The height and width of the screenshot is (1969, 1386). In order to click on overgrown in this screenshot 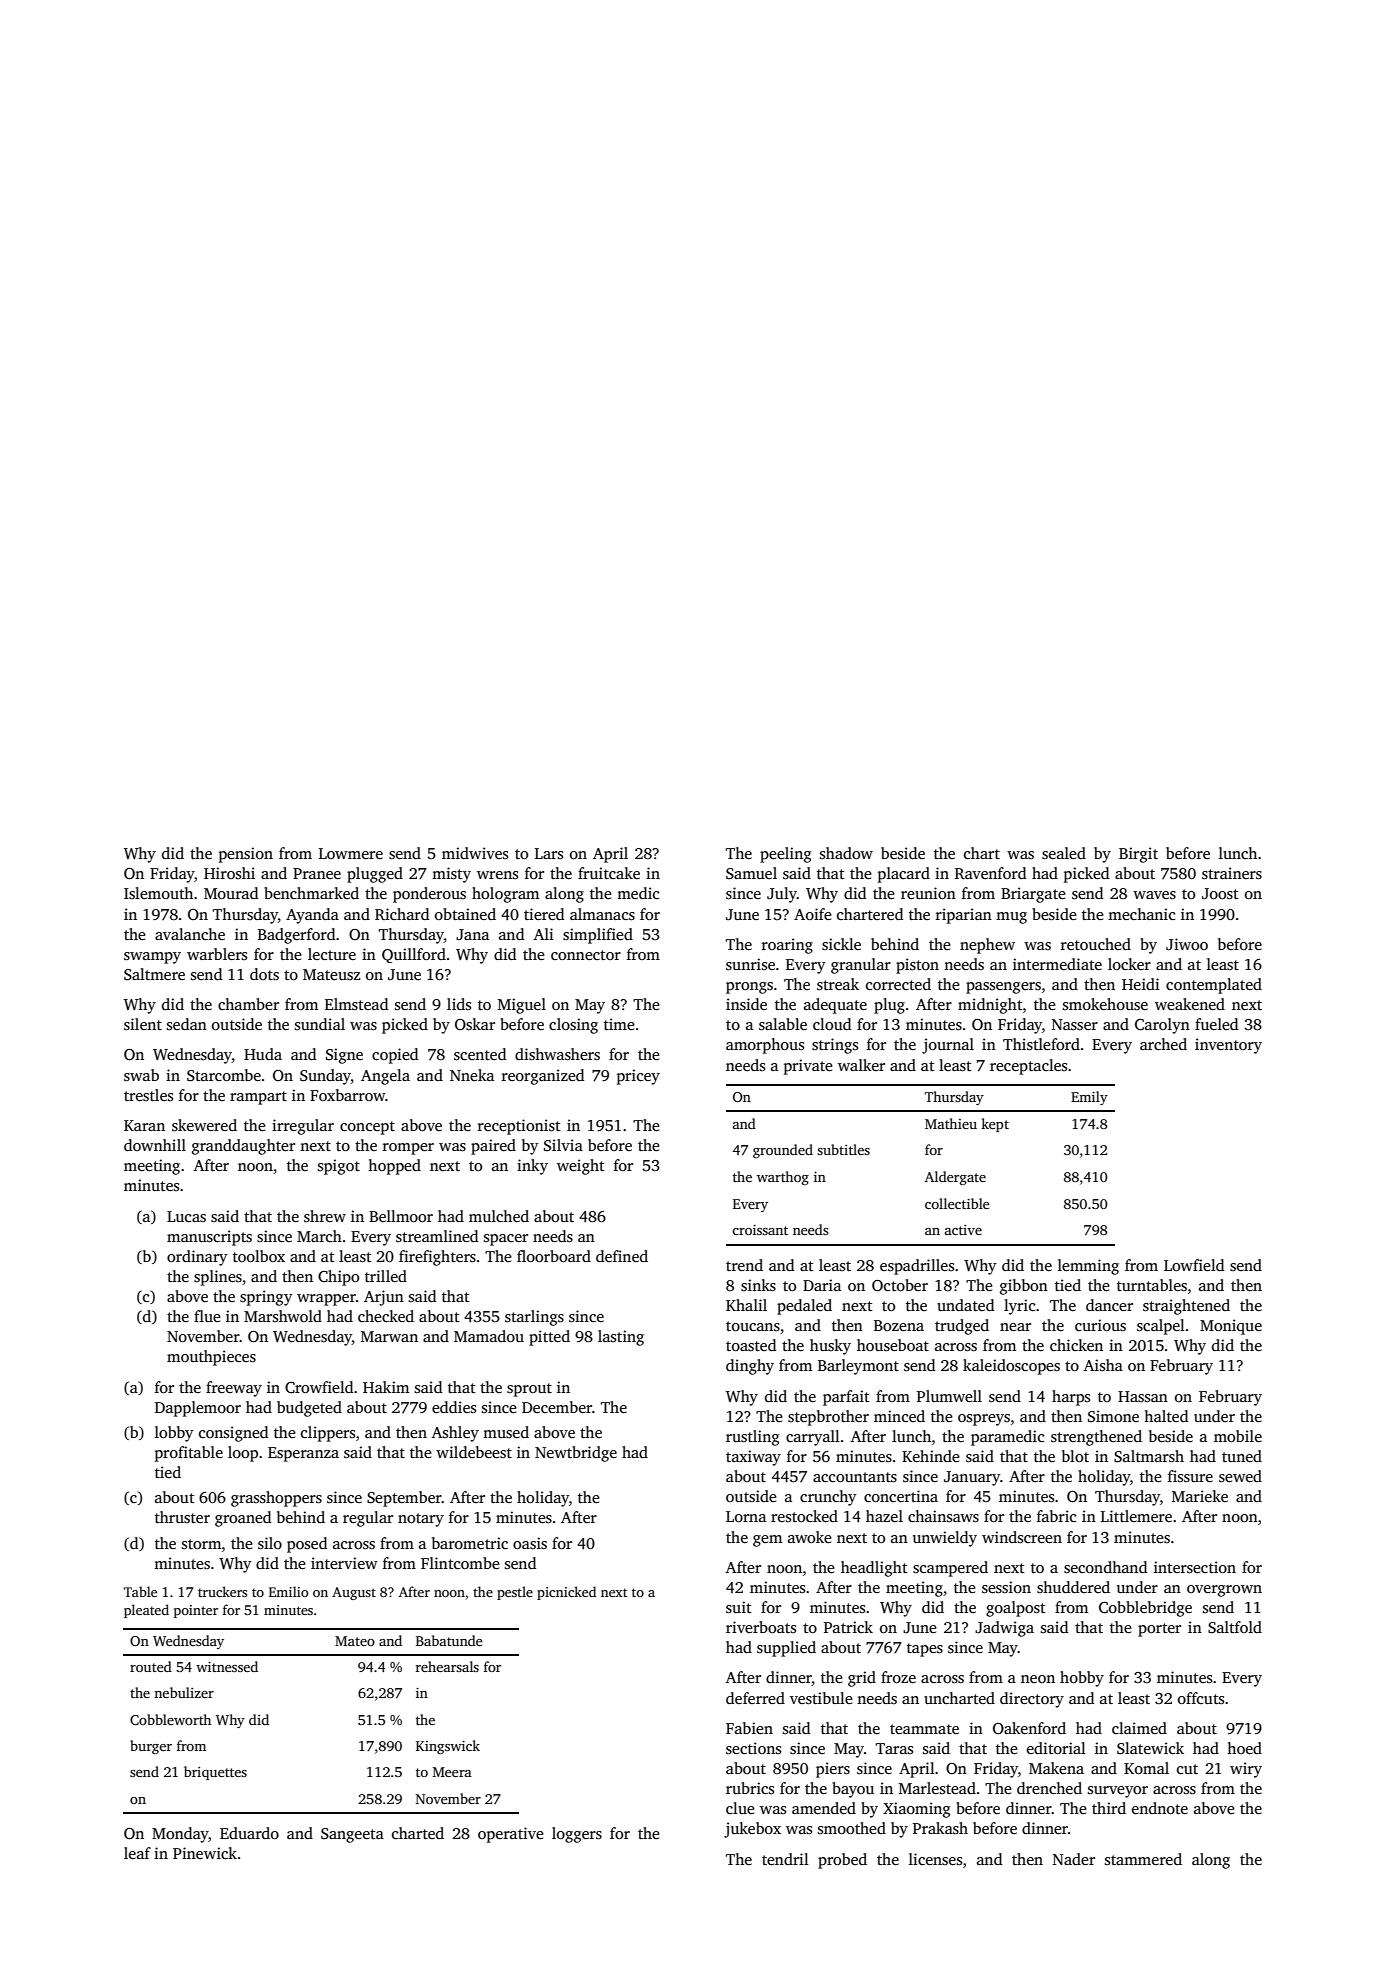, I will do `click(1224, 1591)`.
